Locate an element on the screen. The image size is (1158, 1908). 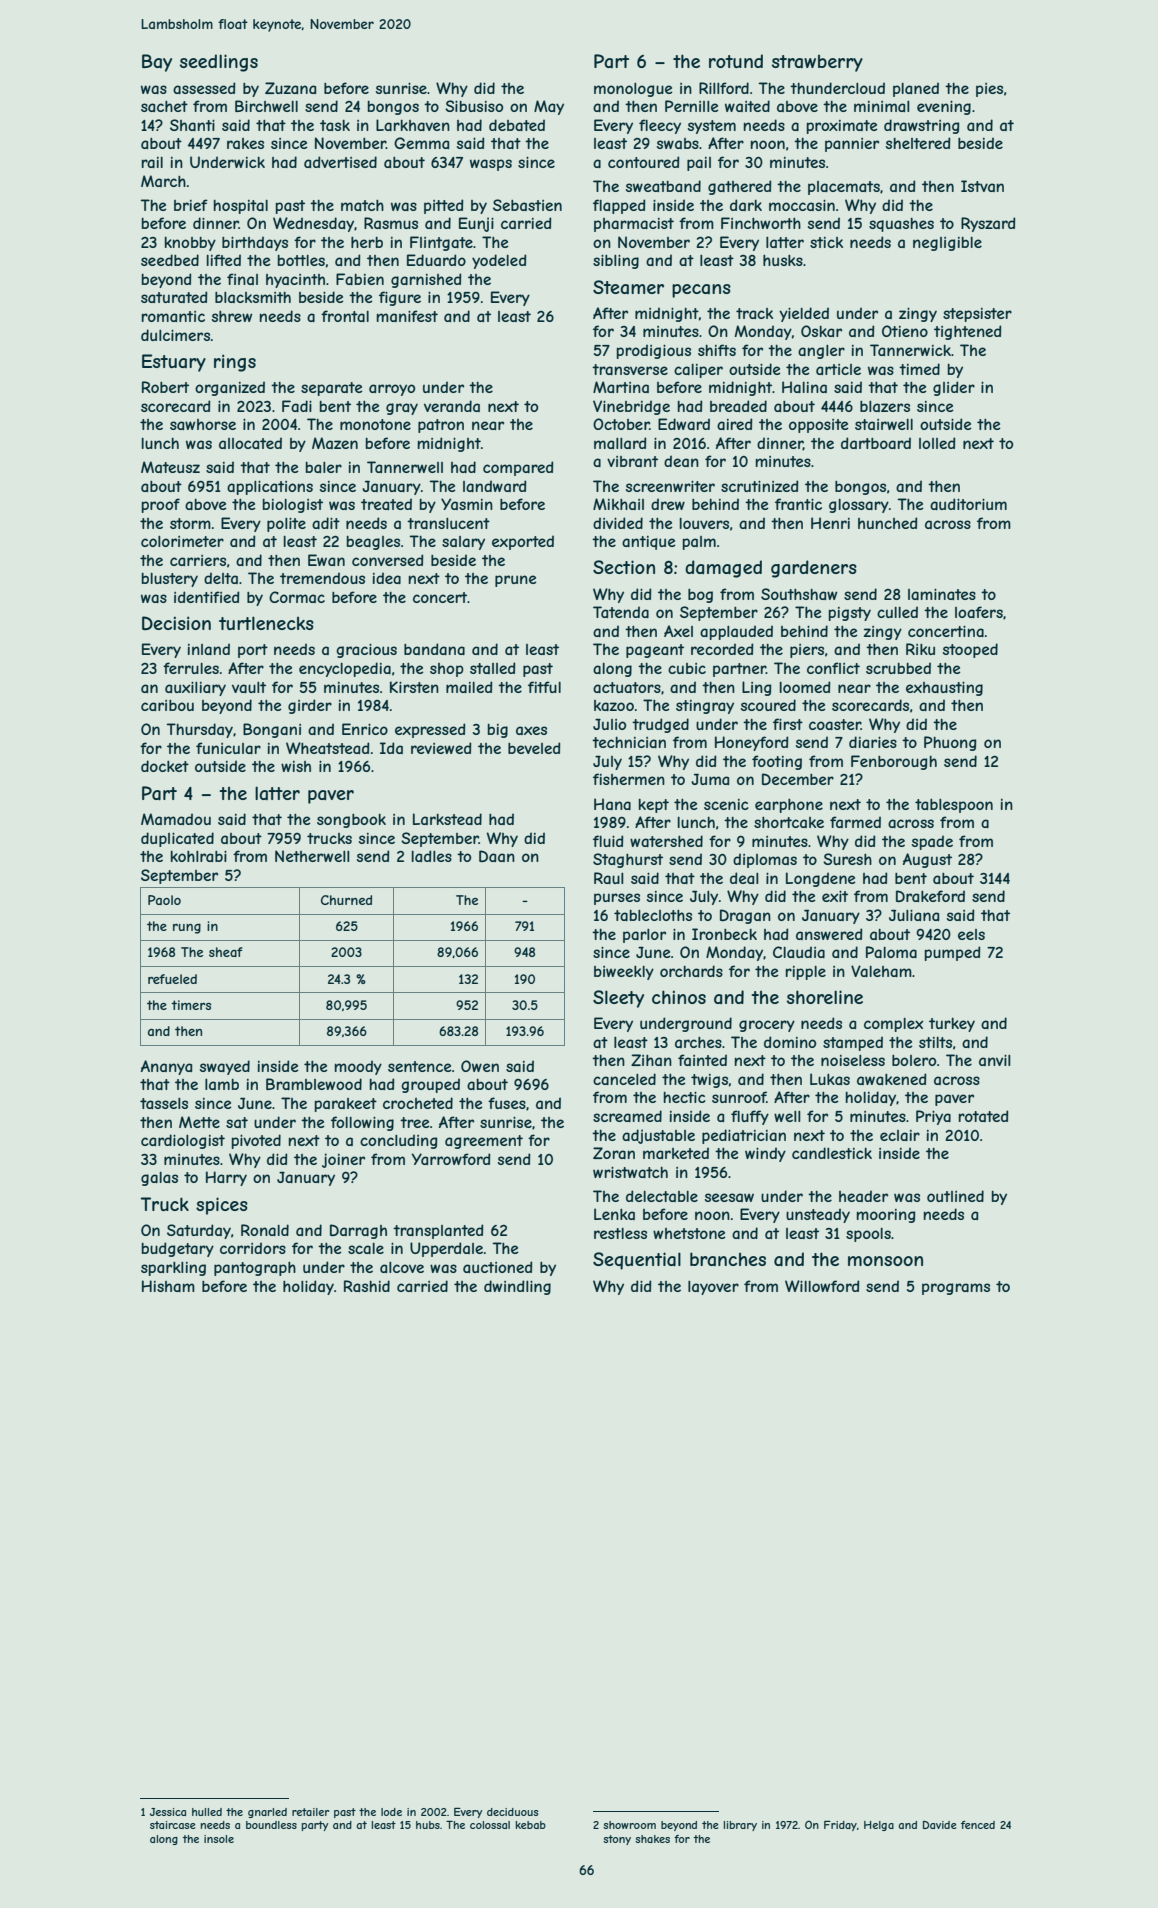
Churned is located at coordinates (346, 900).
